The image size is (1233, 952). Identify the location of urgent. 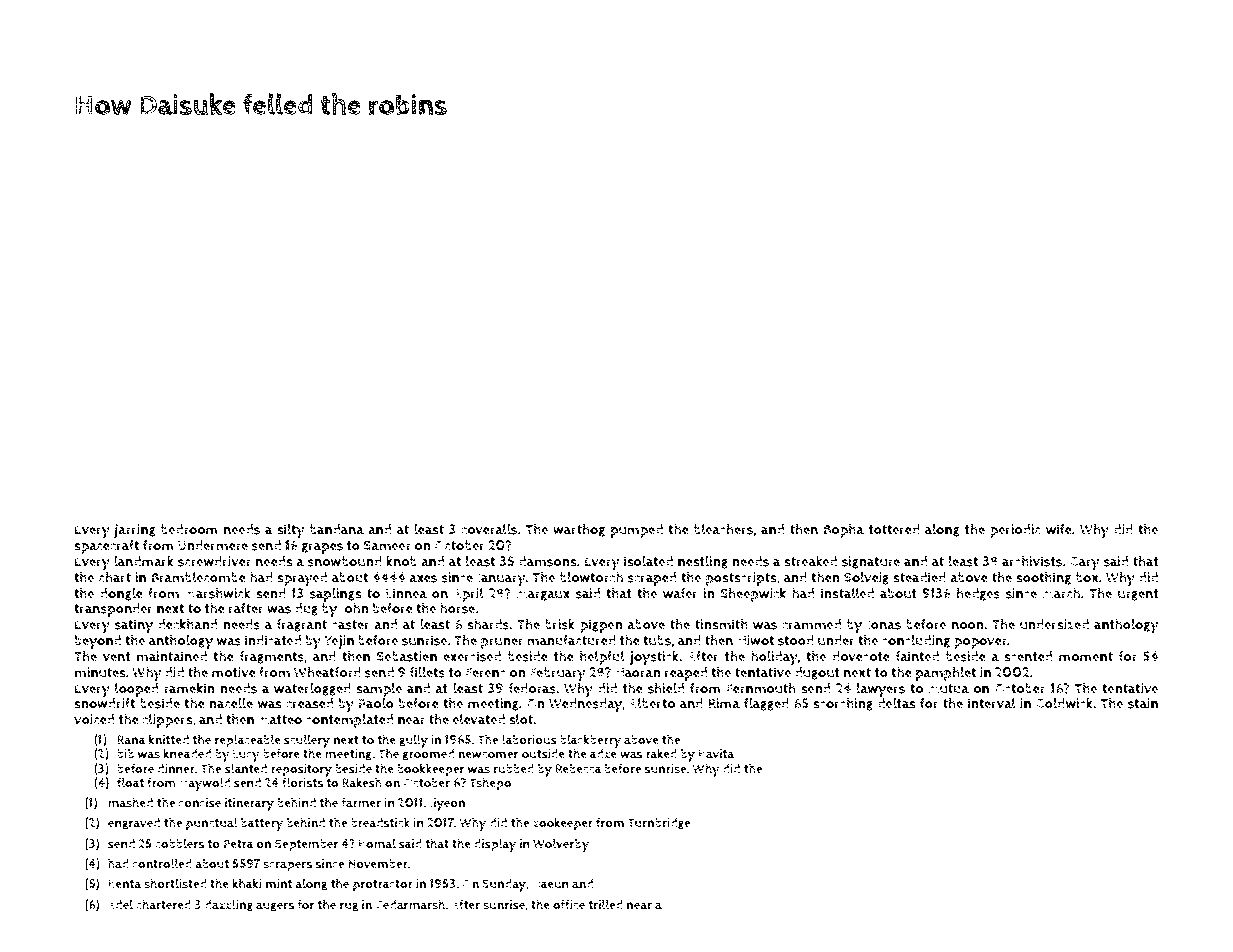
(1138, 595).
